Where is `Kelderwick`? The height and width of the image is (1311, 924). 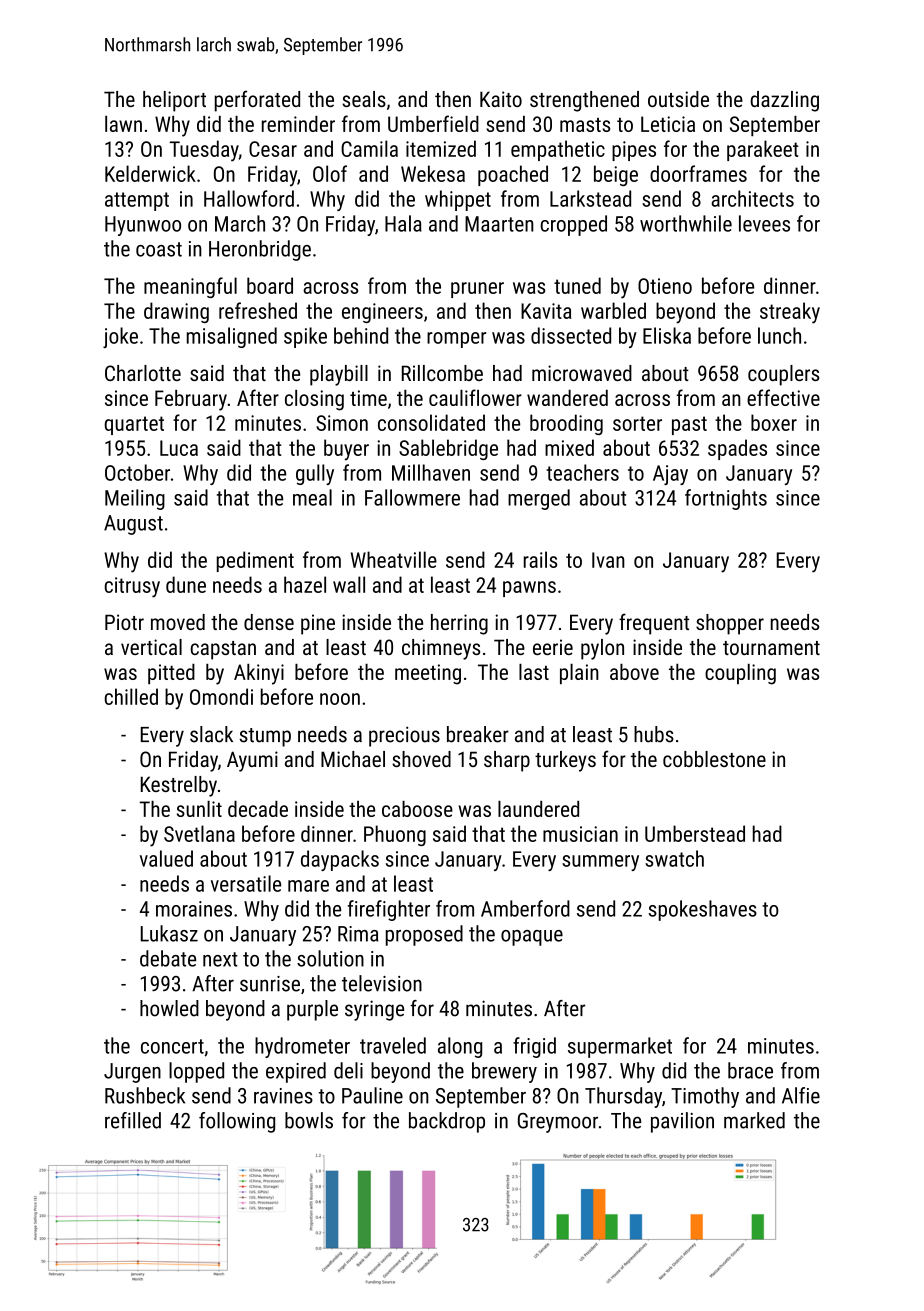
Kelderwick is located at coordinates (150, 173).
